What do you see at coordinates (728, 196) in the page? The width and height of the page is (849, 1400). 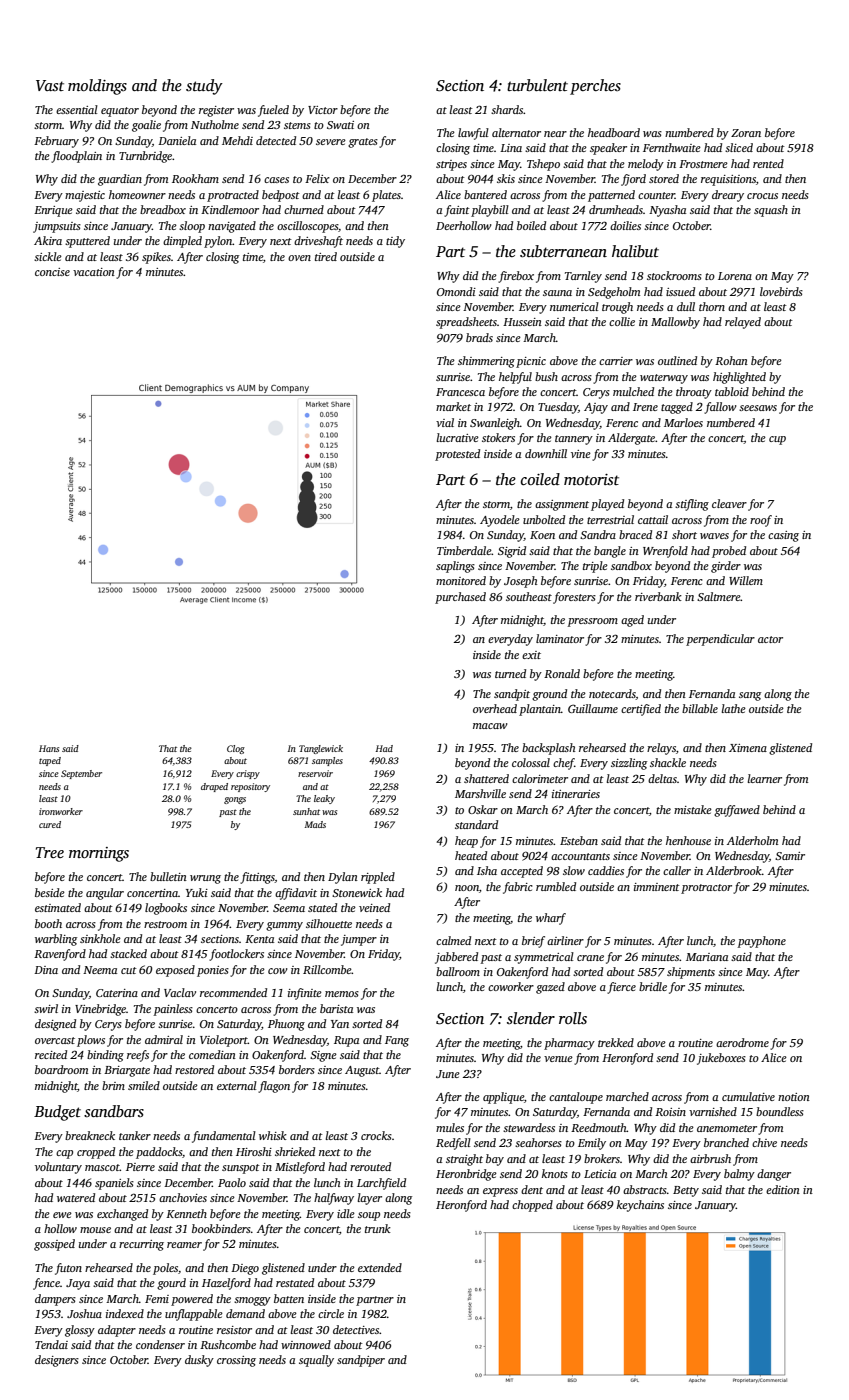 I see `dreary` at bounding box center [728, 196].
